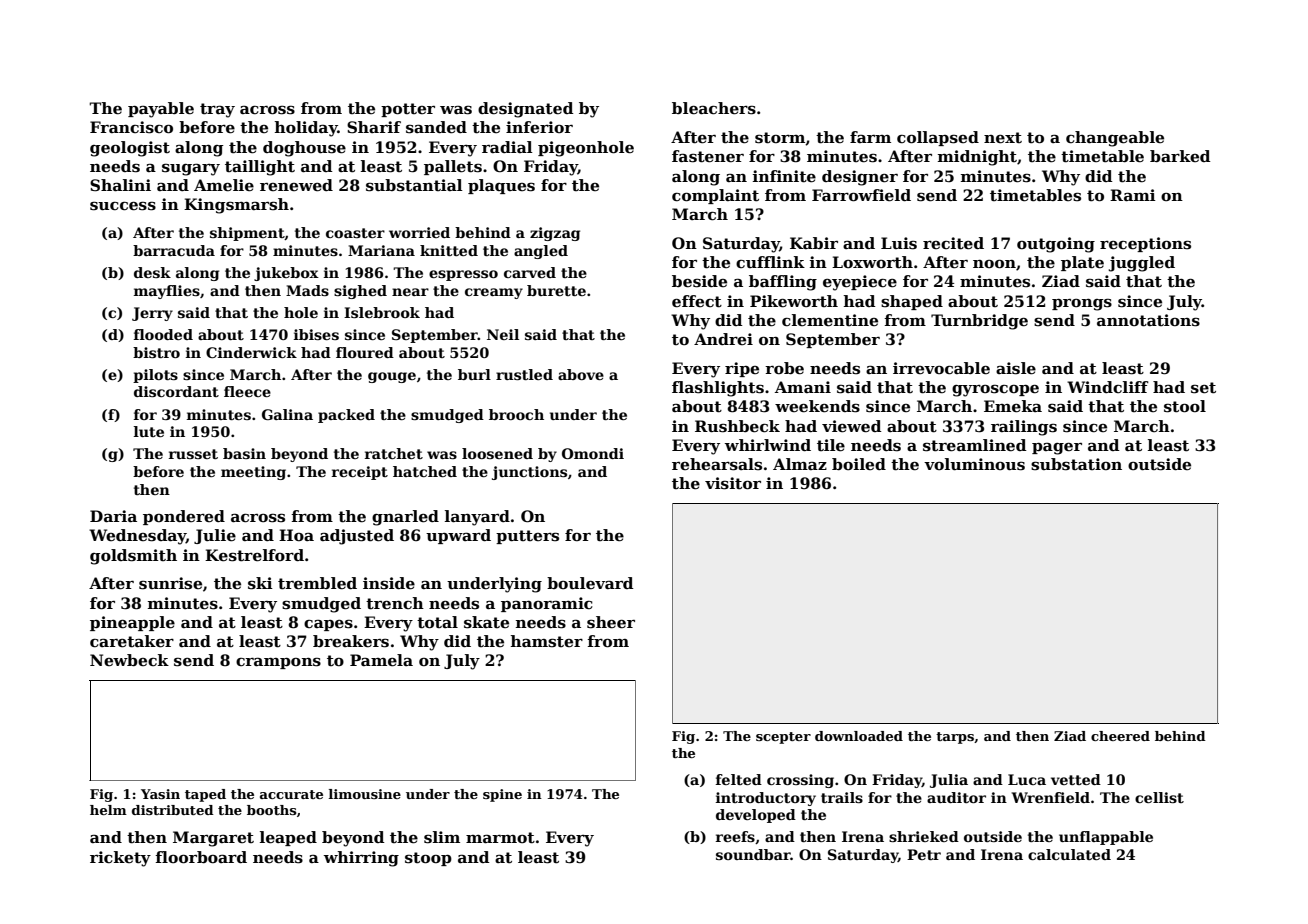  Describe the element at coordinates (1057, 449) in the screenshot. I see `pager` at that location.
